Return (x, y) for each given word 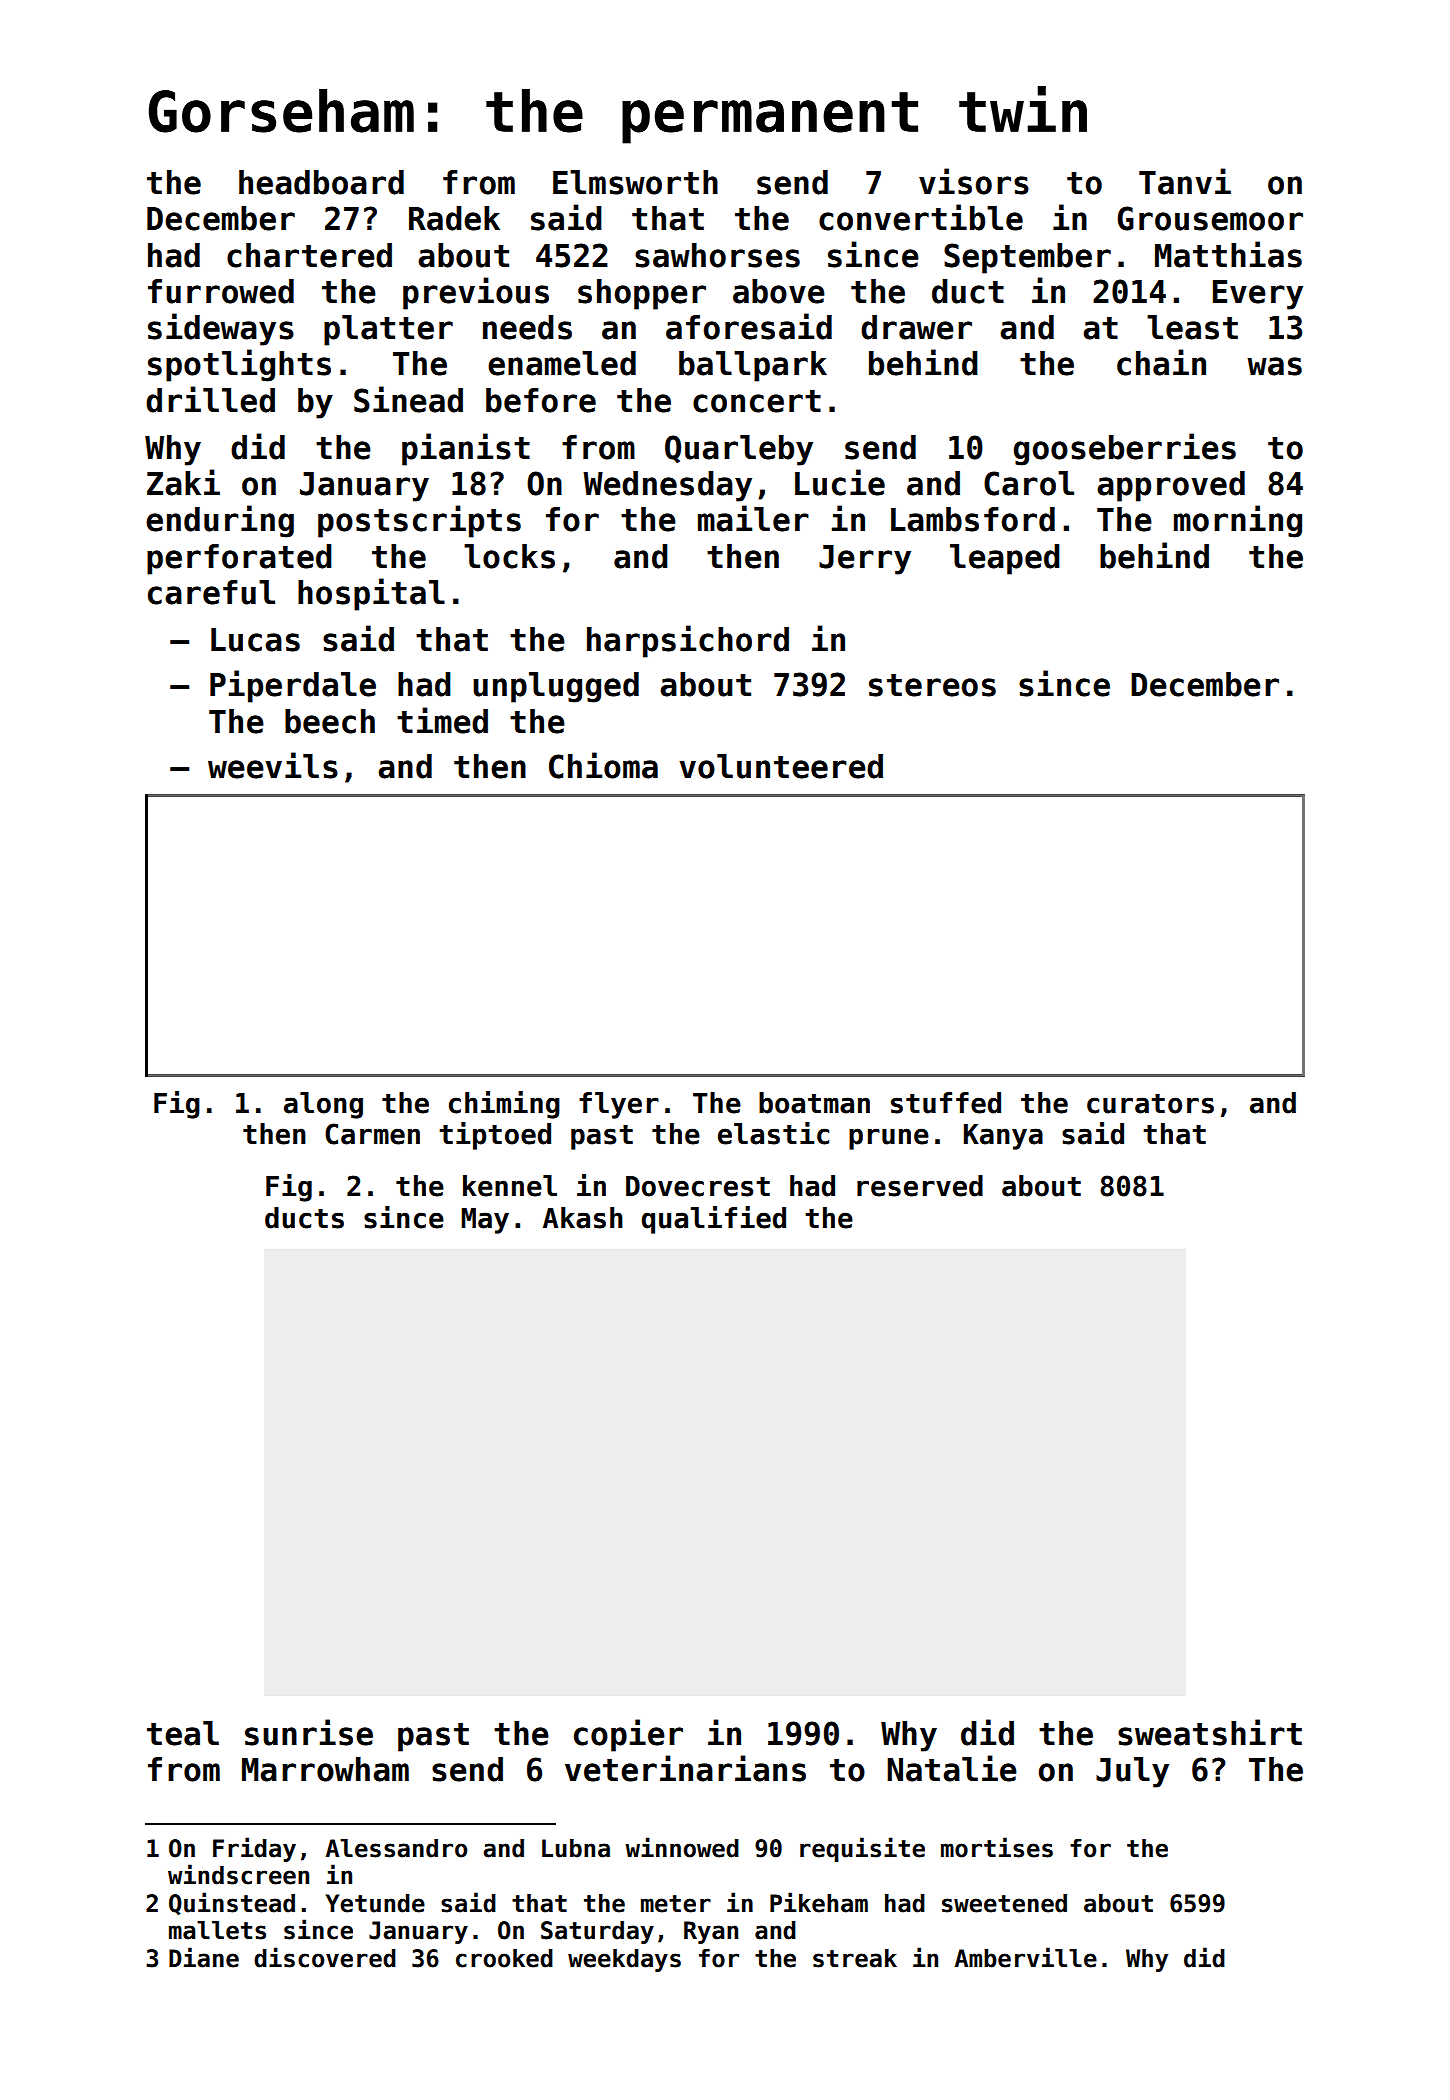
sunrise (309, 1732)
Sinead (408, 399)
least (1192, 327)
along (323, 1105)
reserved (920, 1186)
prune (889, 1139)
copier (628, 1735)
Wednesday (667, 486)
